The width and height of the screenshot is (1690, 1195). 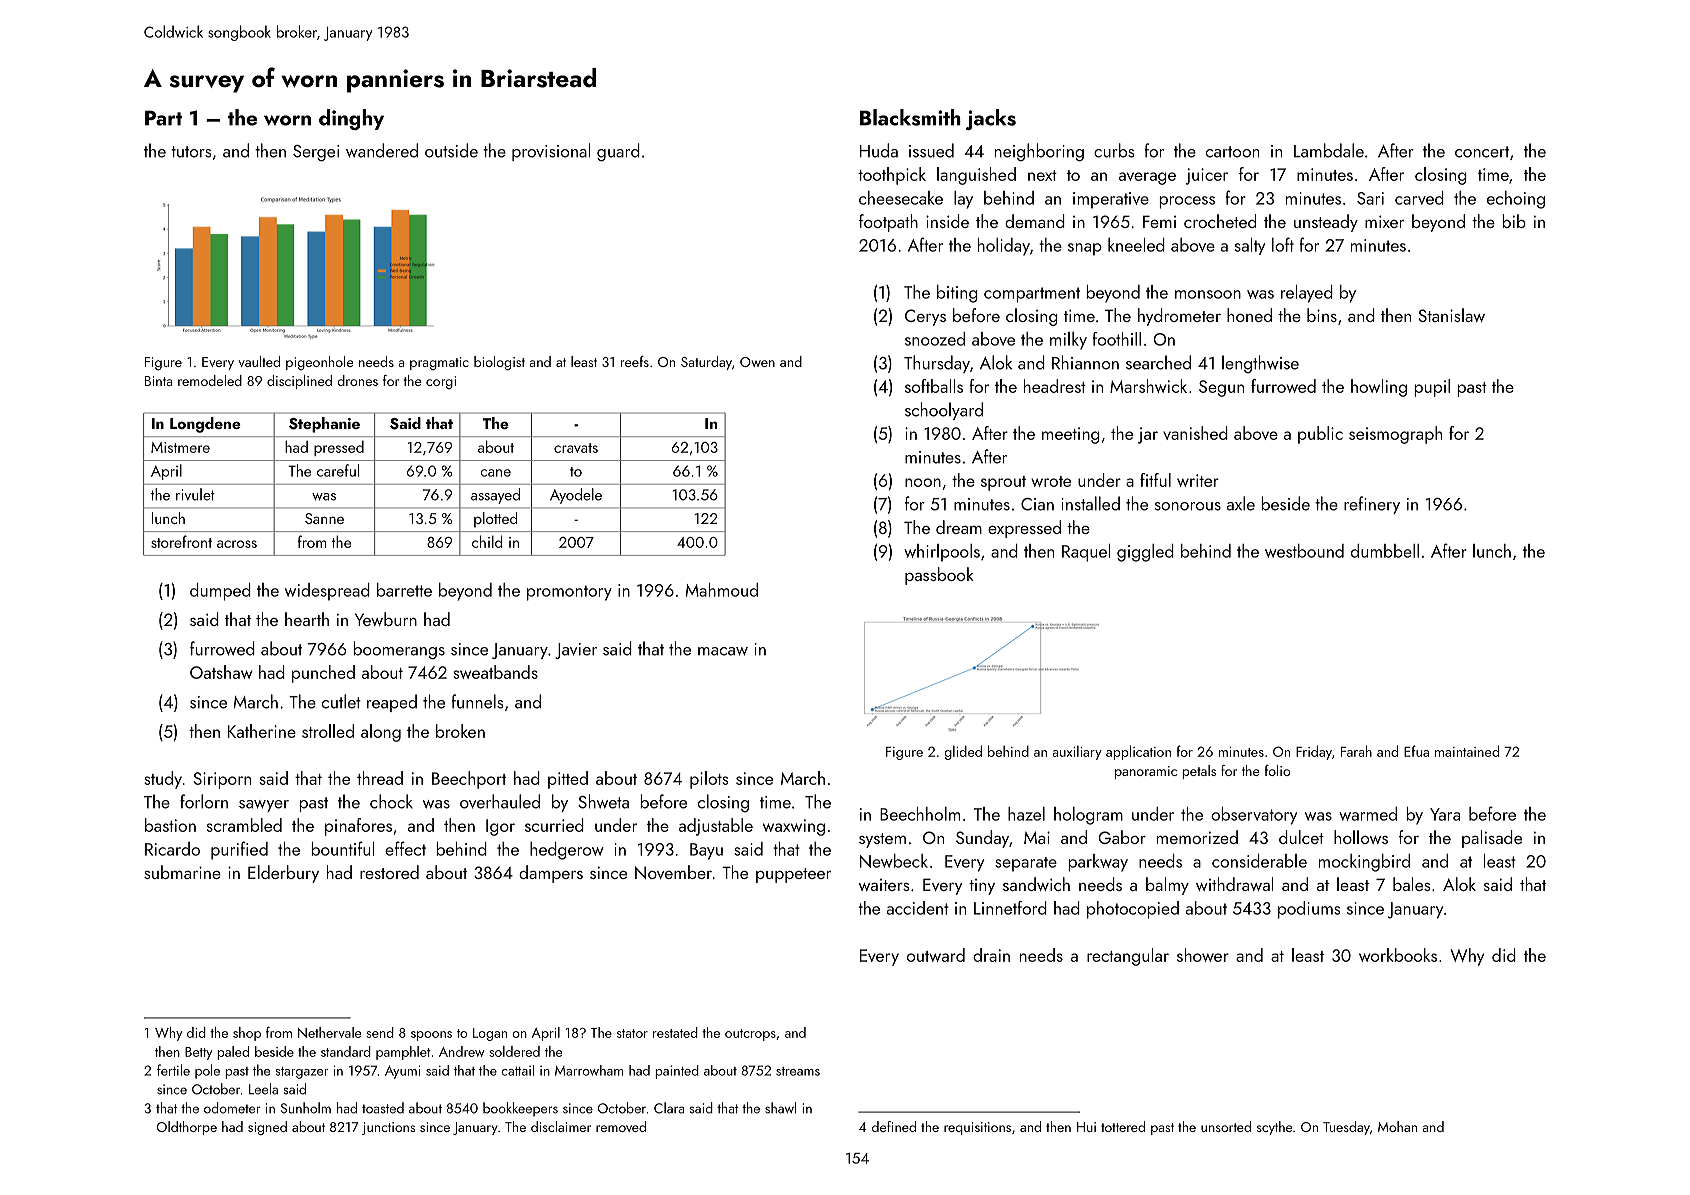 What do you see at coordinates (716, 827) in the screenshot?
I see `adjustable` at bounding box center [716, 827].
